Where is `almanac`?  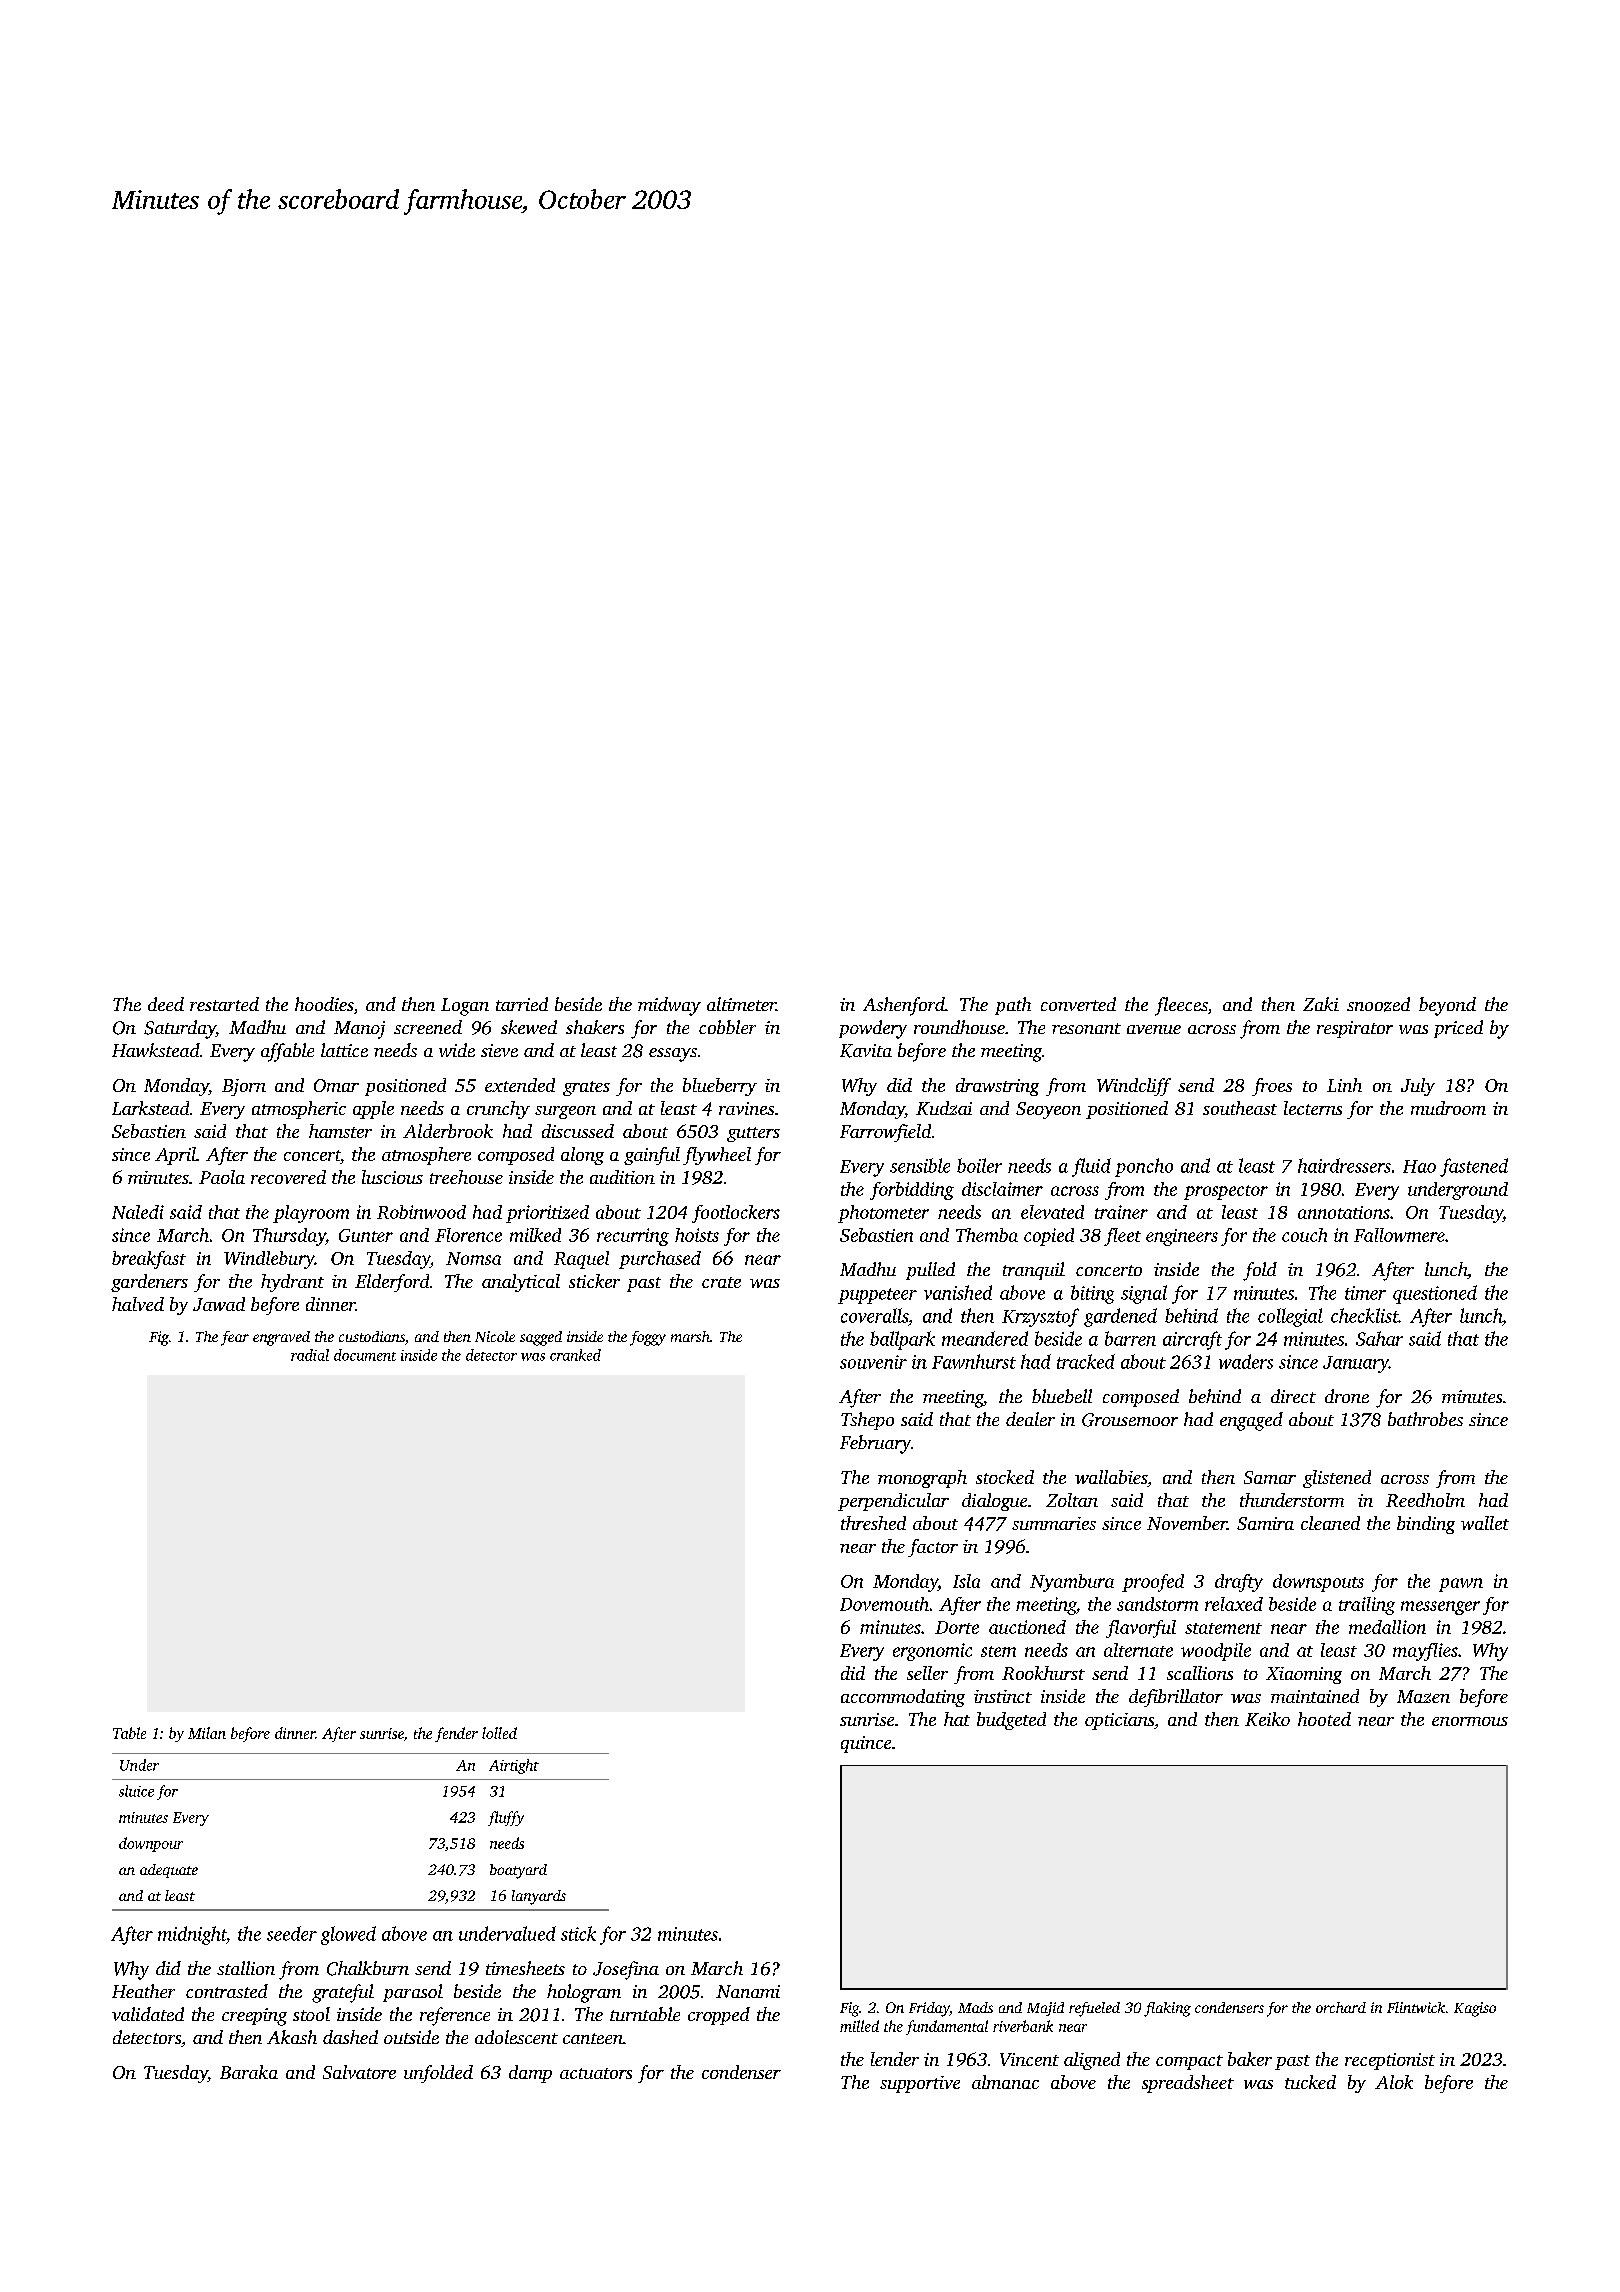 almanac is located at coordinates (1005, 2082).
